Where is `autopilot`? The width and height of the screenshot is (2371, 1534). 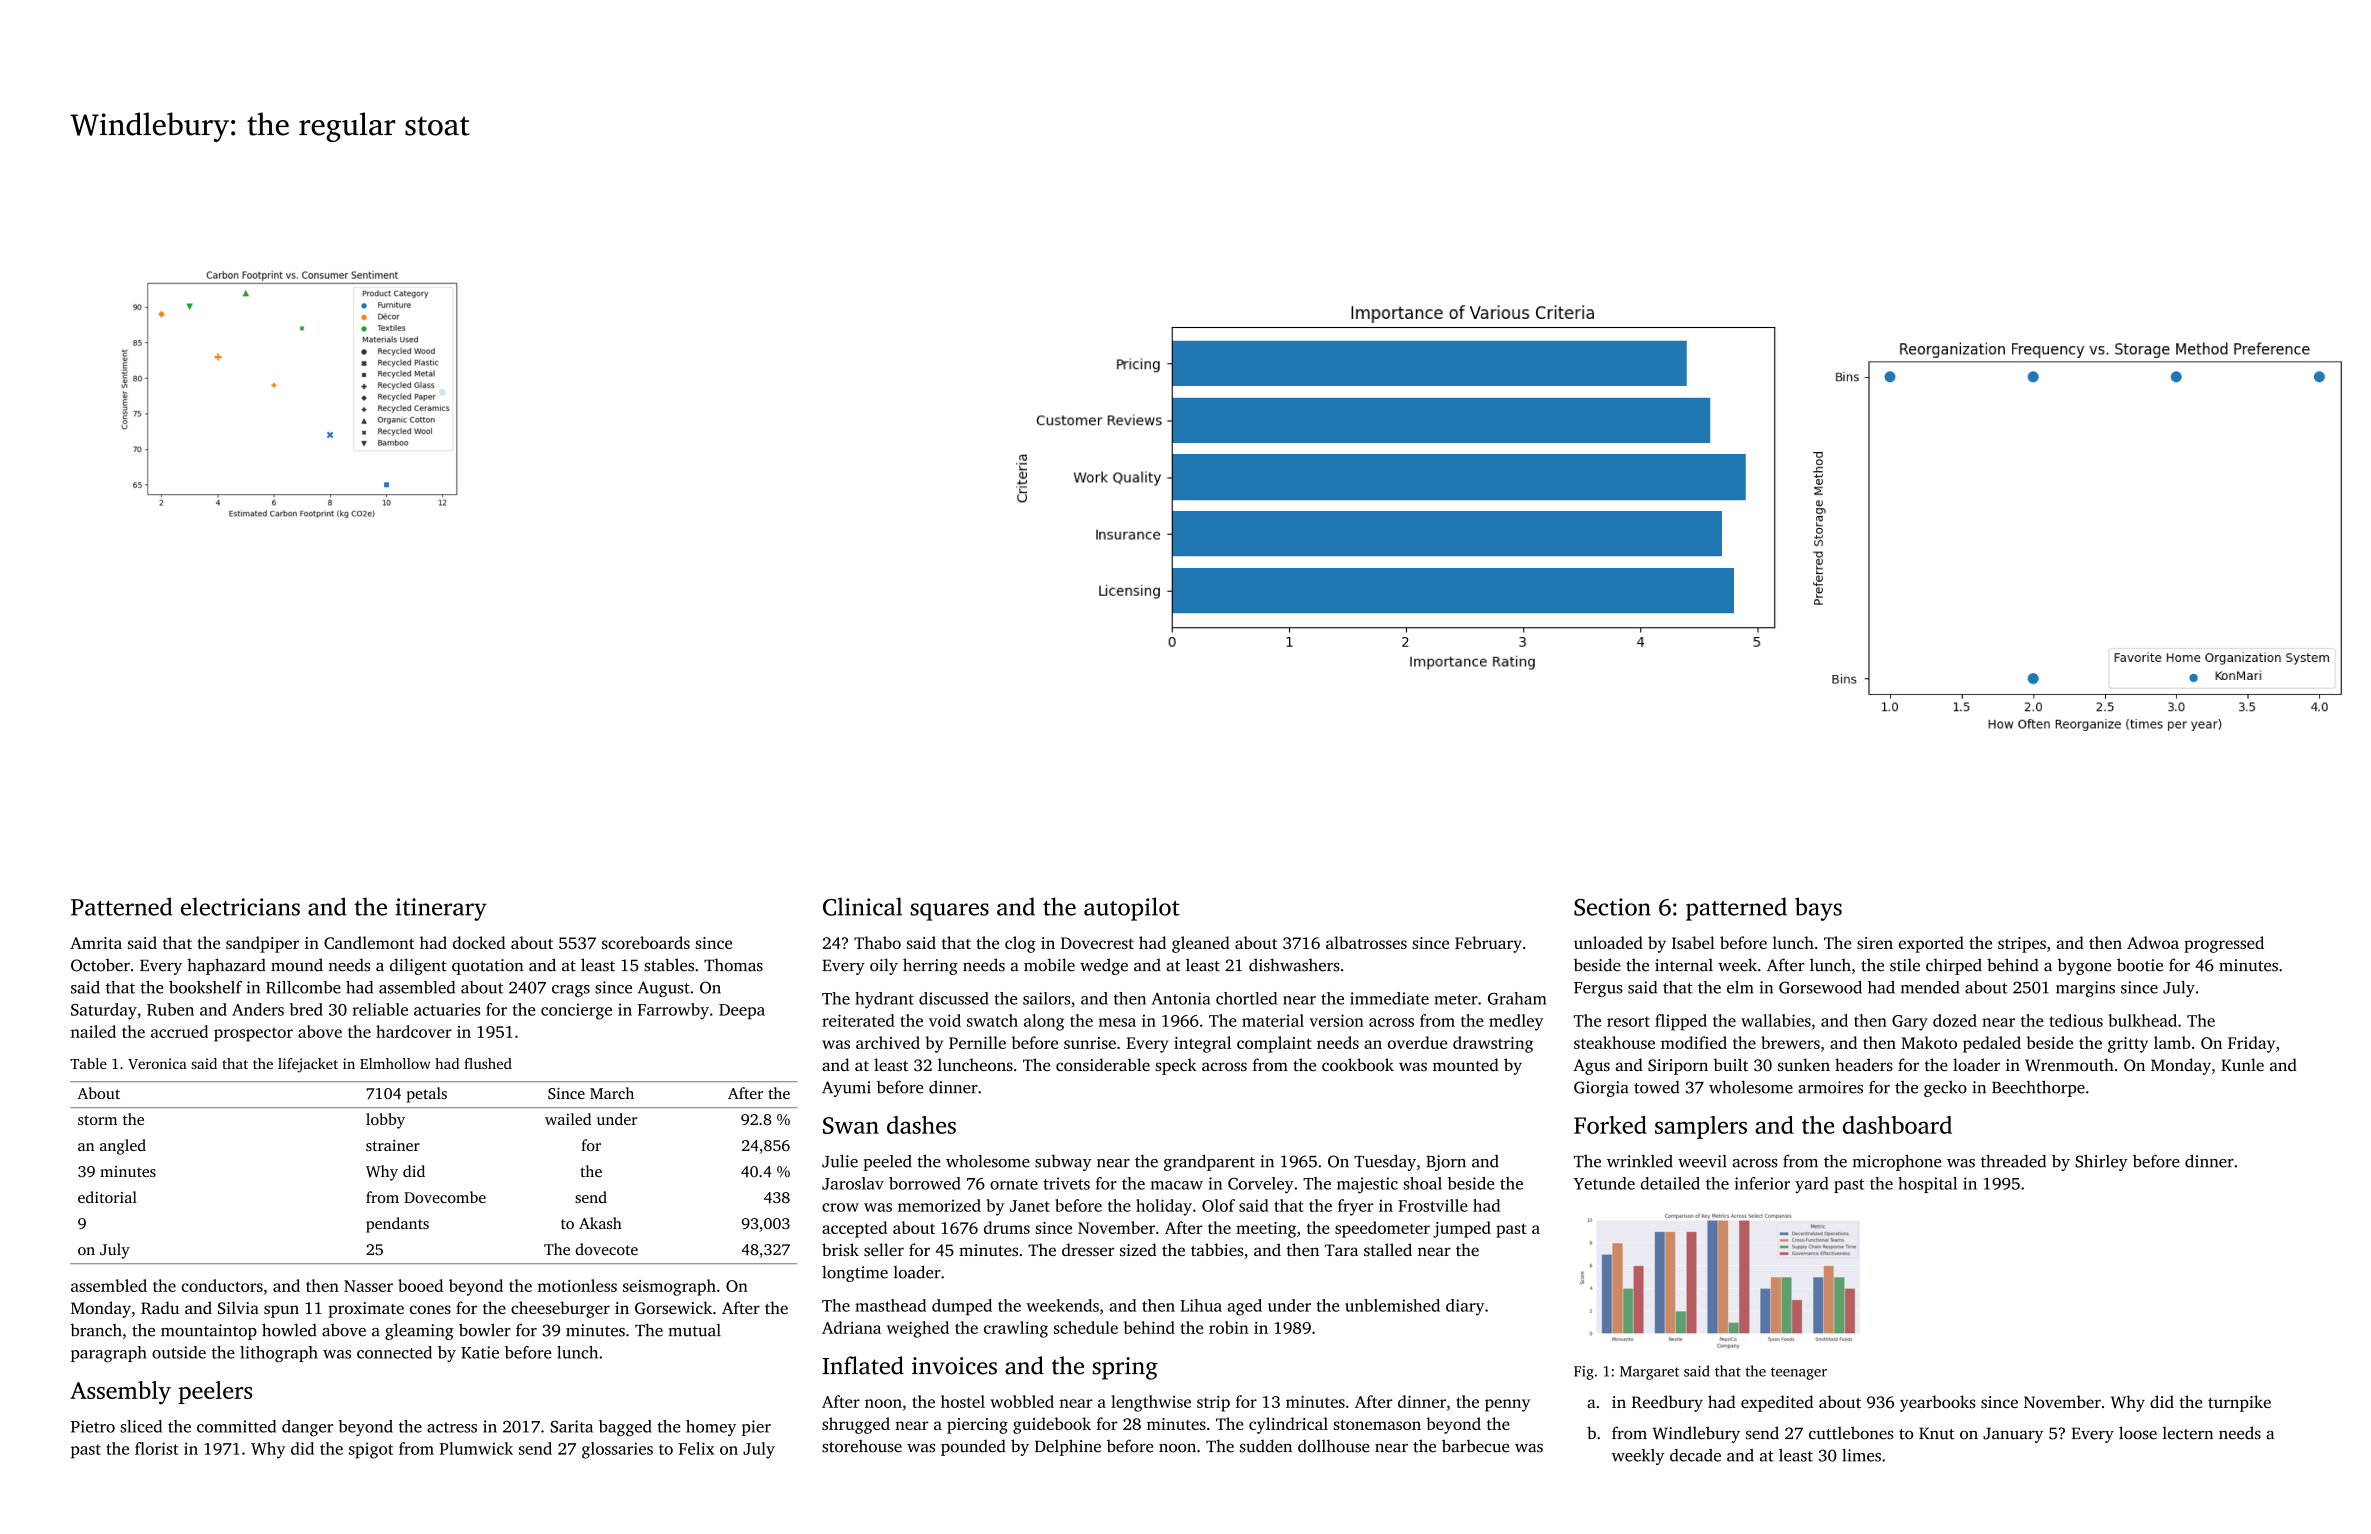 autopilot is located at coordinates (1132, 909).
